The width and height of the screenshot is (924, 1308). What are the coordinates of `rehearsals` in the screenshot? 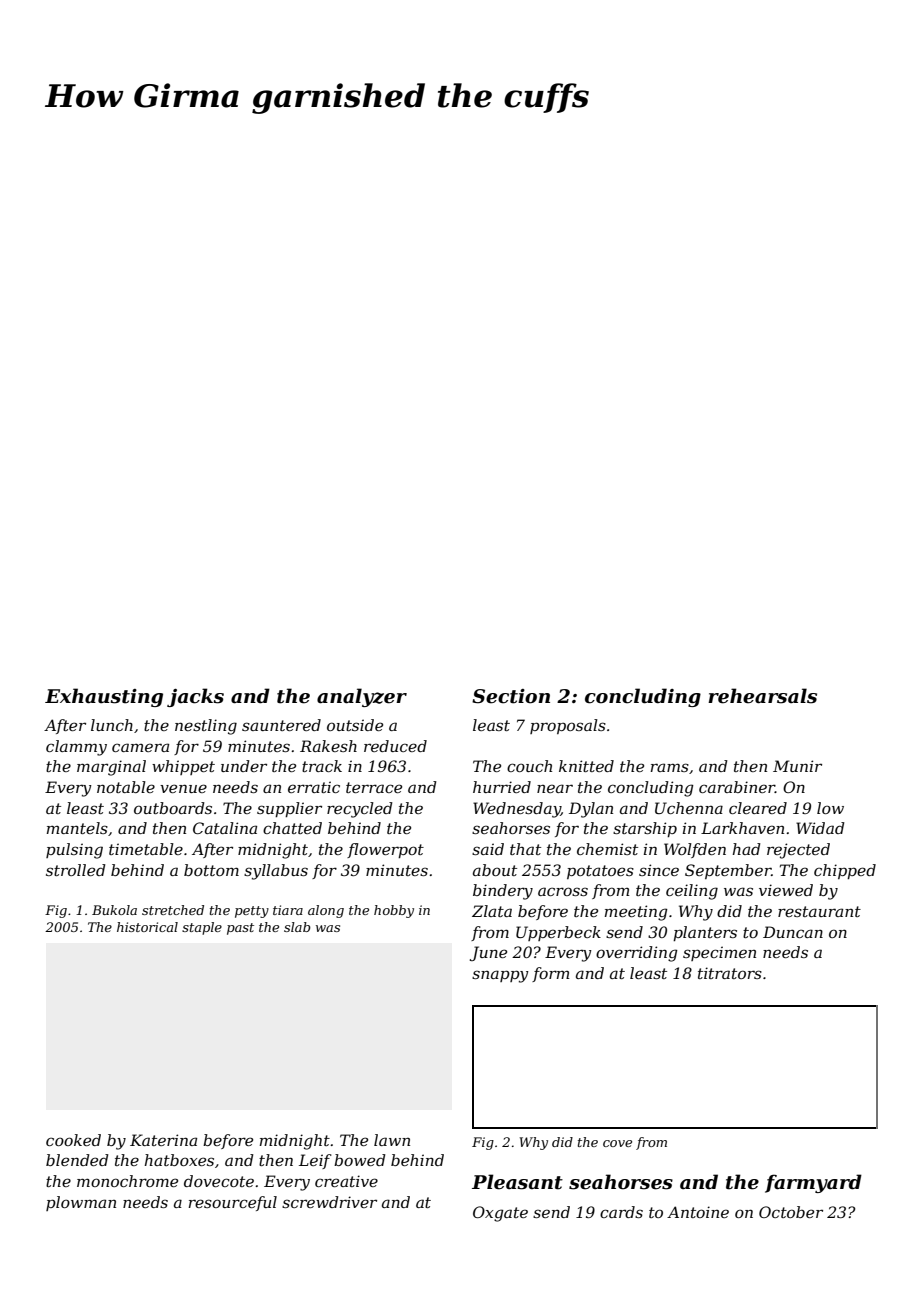 It's located at (762, 696).
